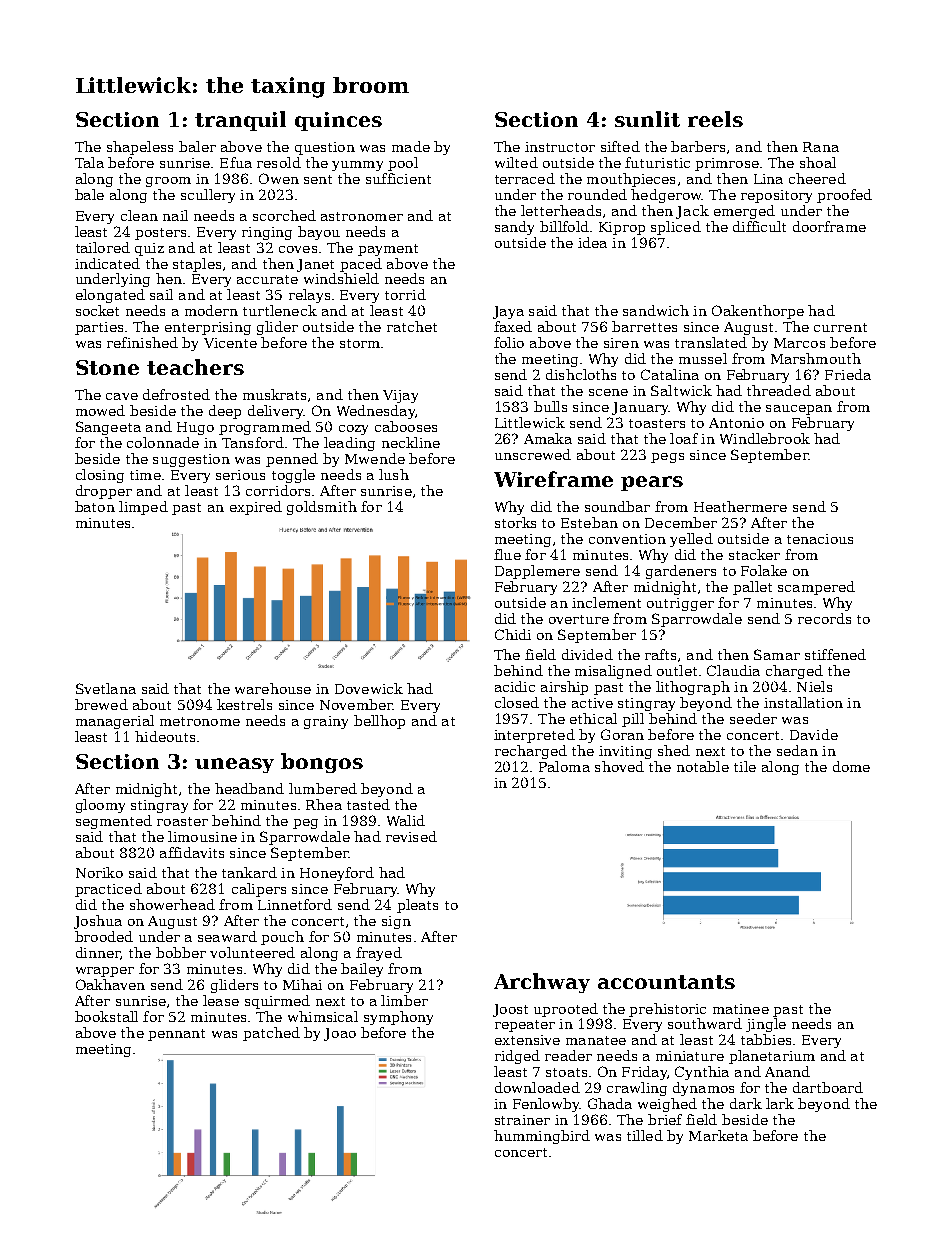 This document has height=1233, width=952. Describe the element at coordinates (753, 718) in the document. I see `seeder` at that location.
